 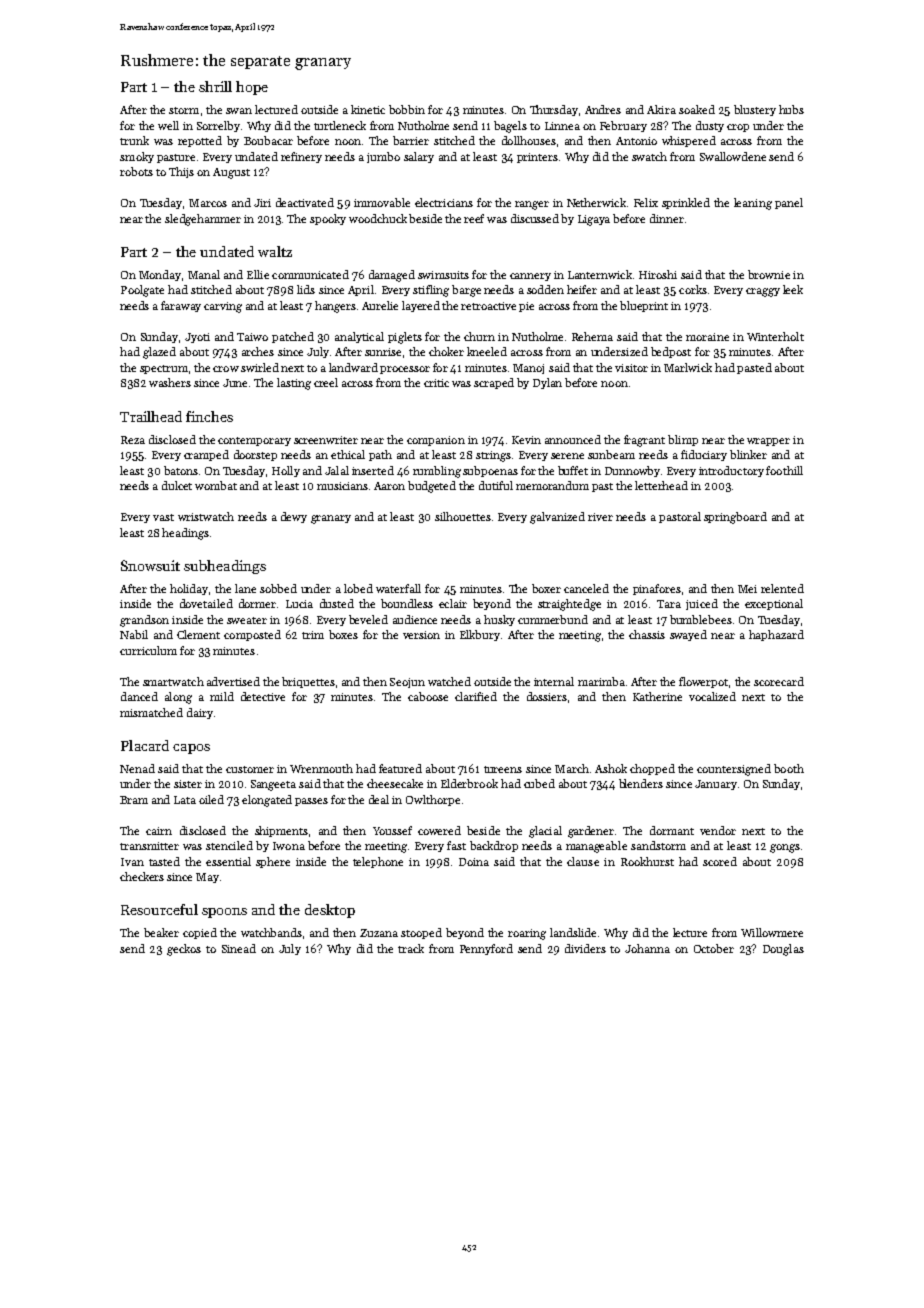 What do you see at coordinates (714, 948) in the image?
I see `October` at bounding box center [714, 948].
